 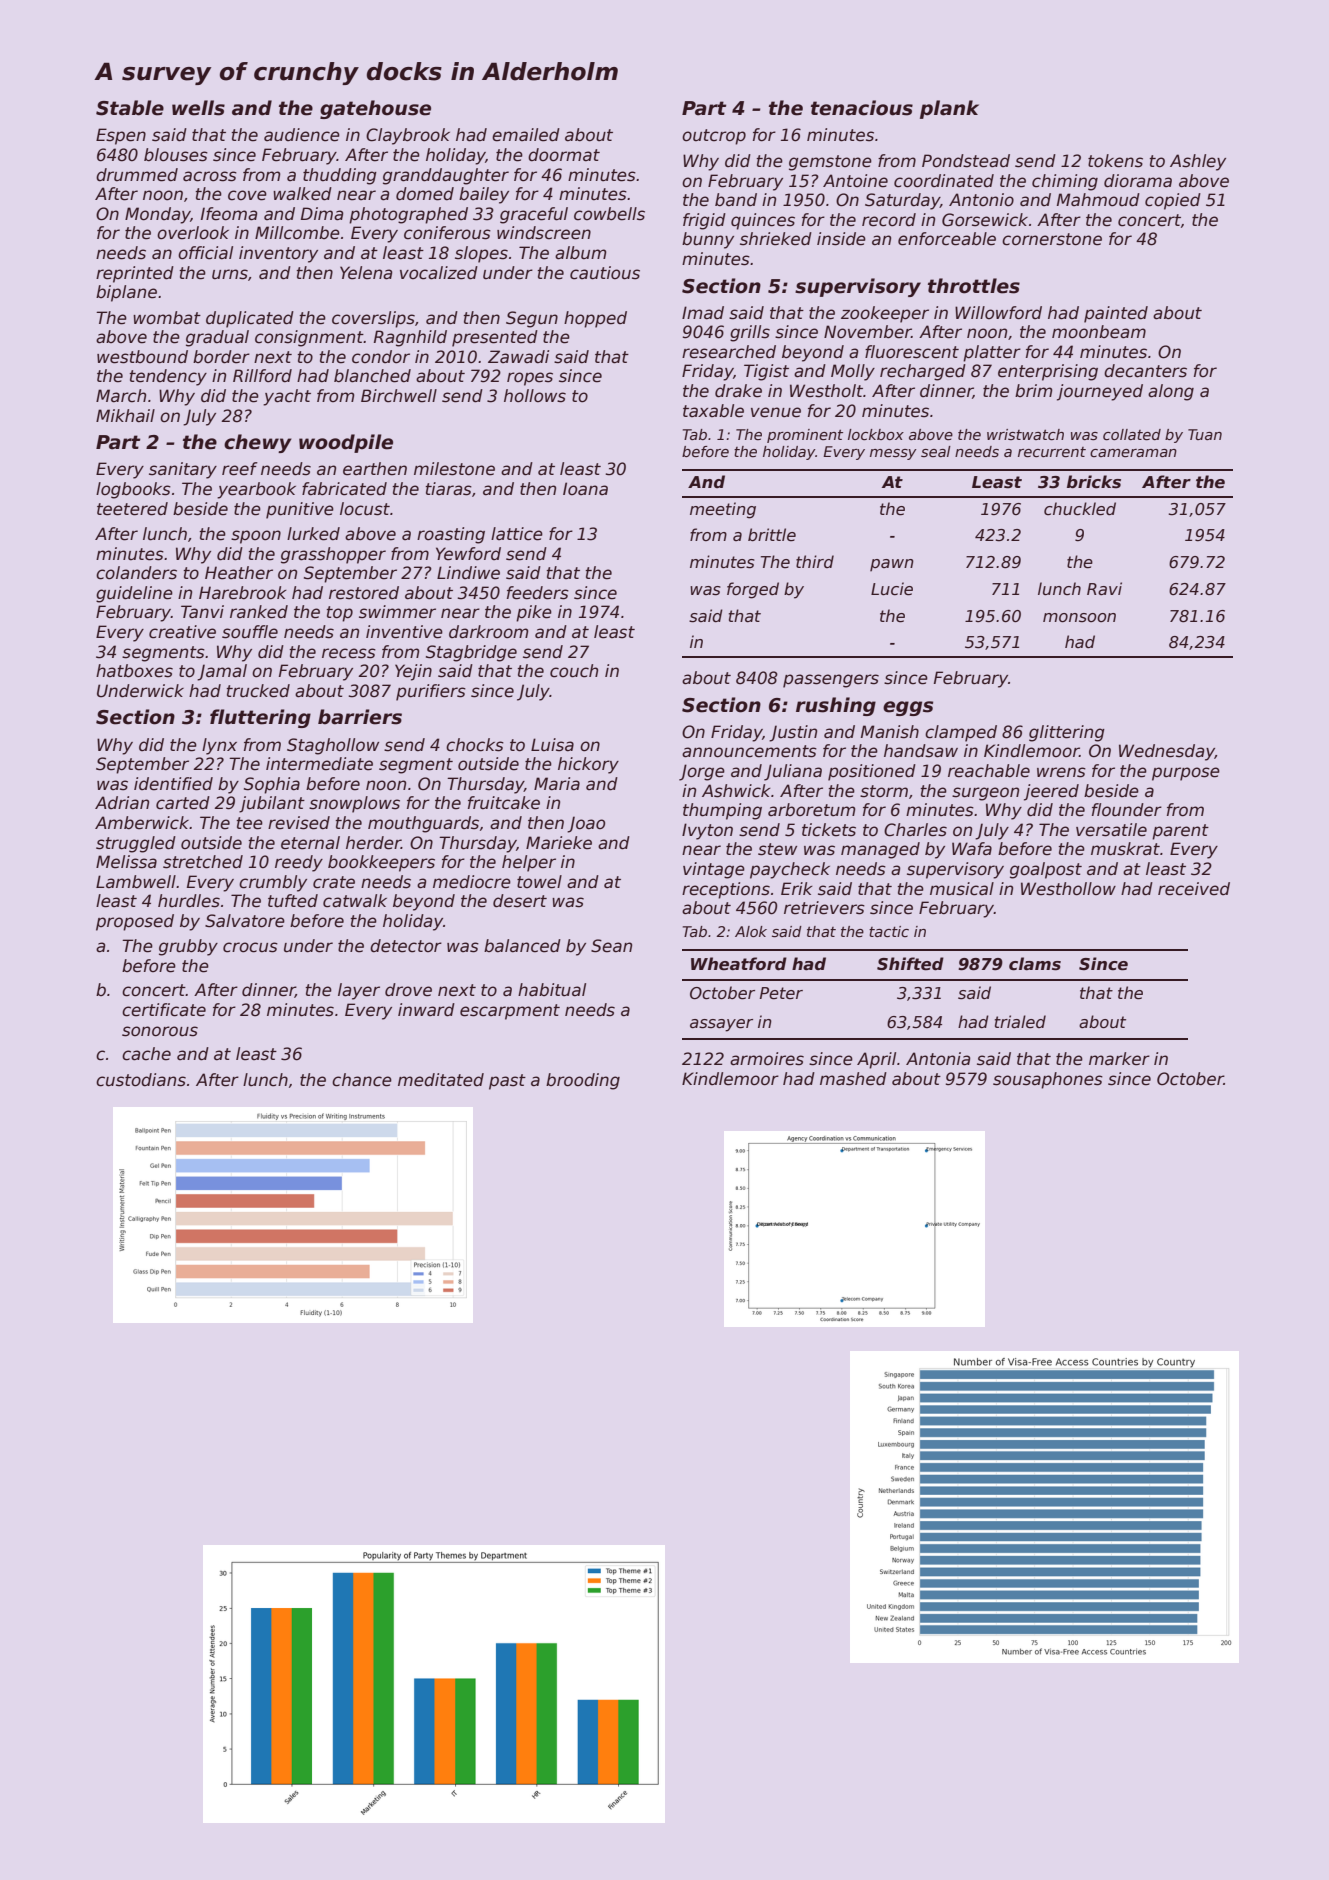 What do you see at coordinates (130, 108) in the screenshot?
I see `Stable` at bounding box center [130, 108].
